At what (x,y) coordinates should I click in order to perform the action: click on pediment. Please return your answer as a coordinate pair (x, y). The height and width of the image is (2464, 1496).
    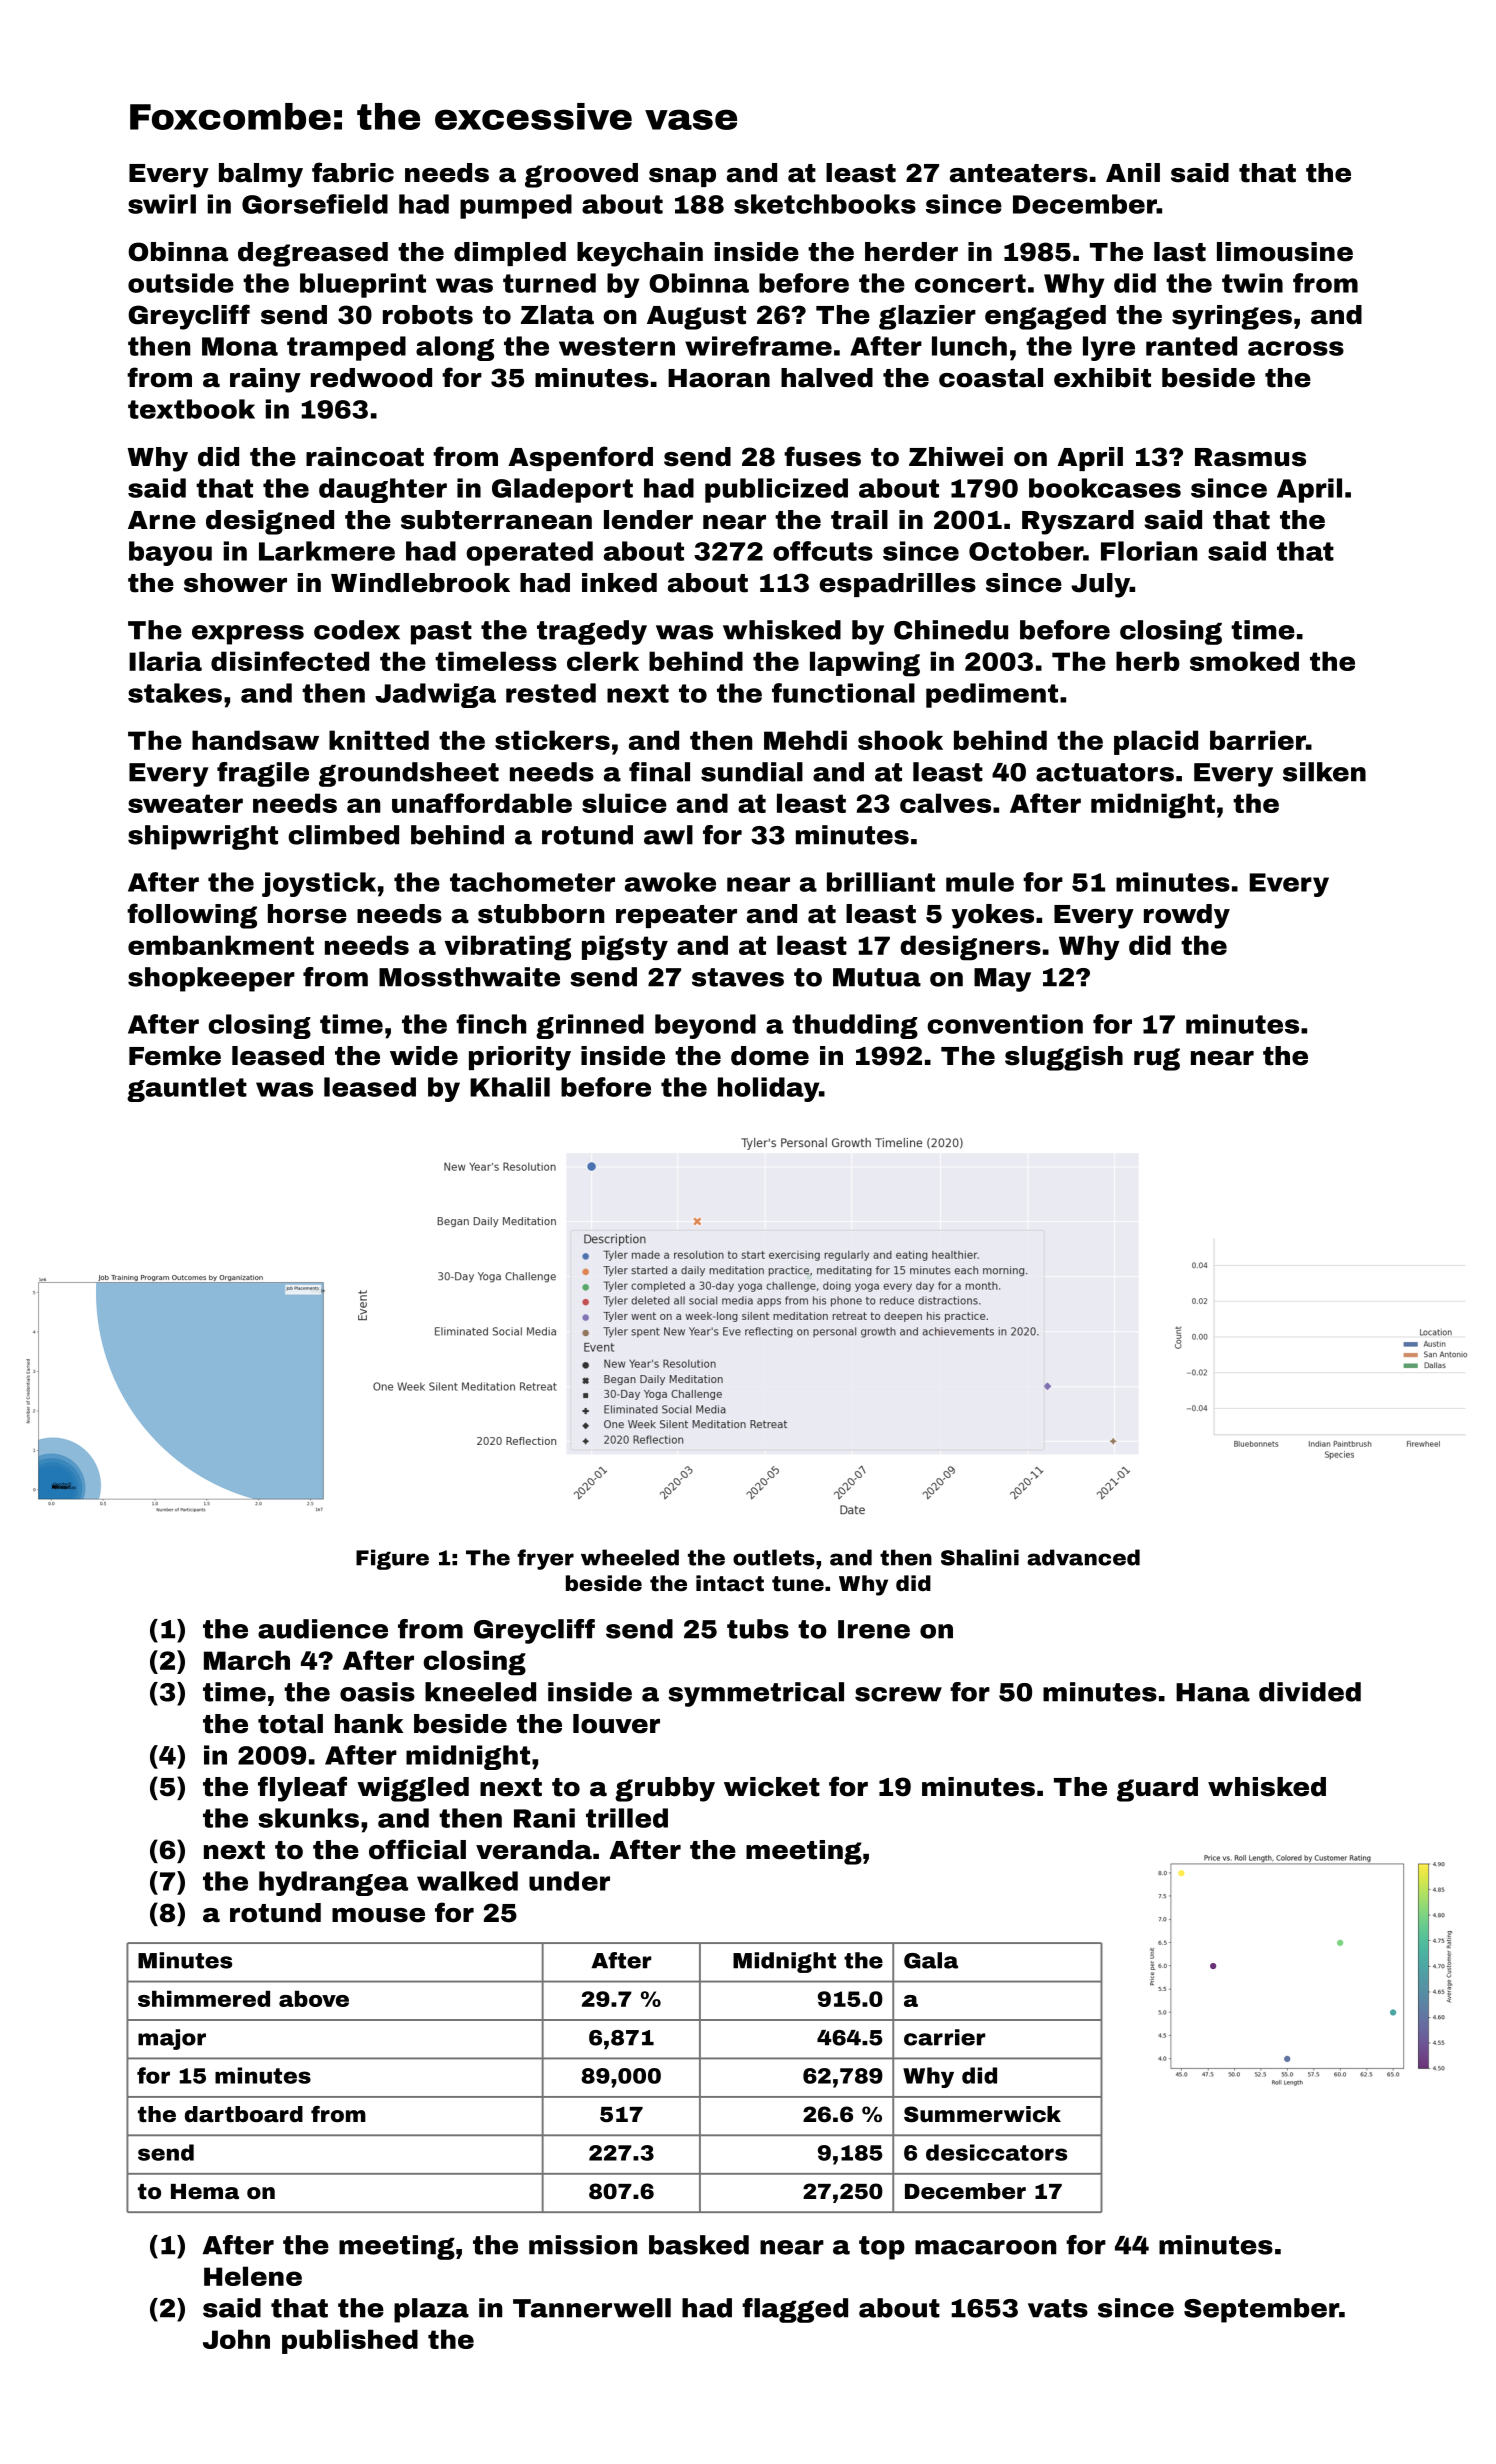
    Looking at the image, I should click on (992, 695).
